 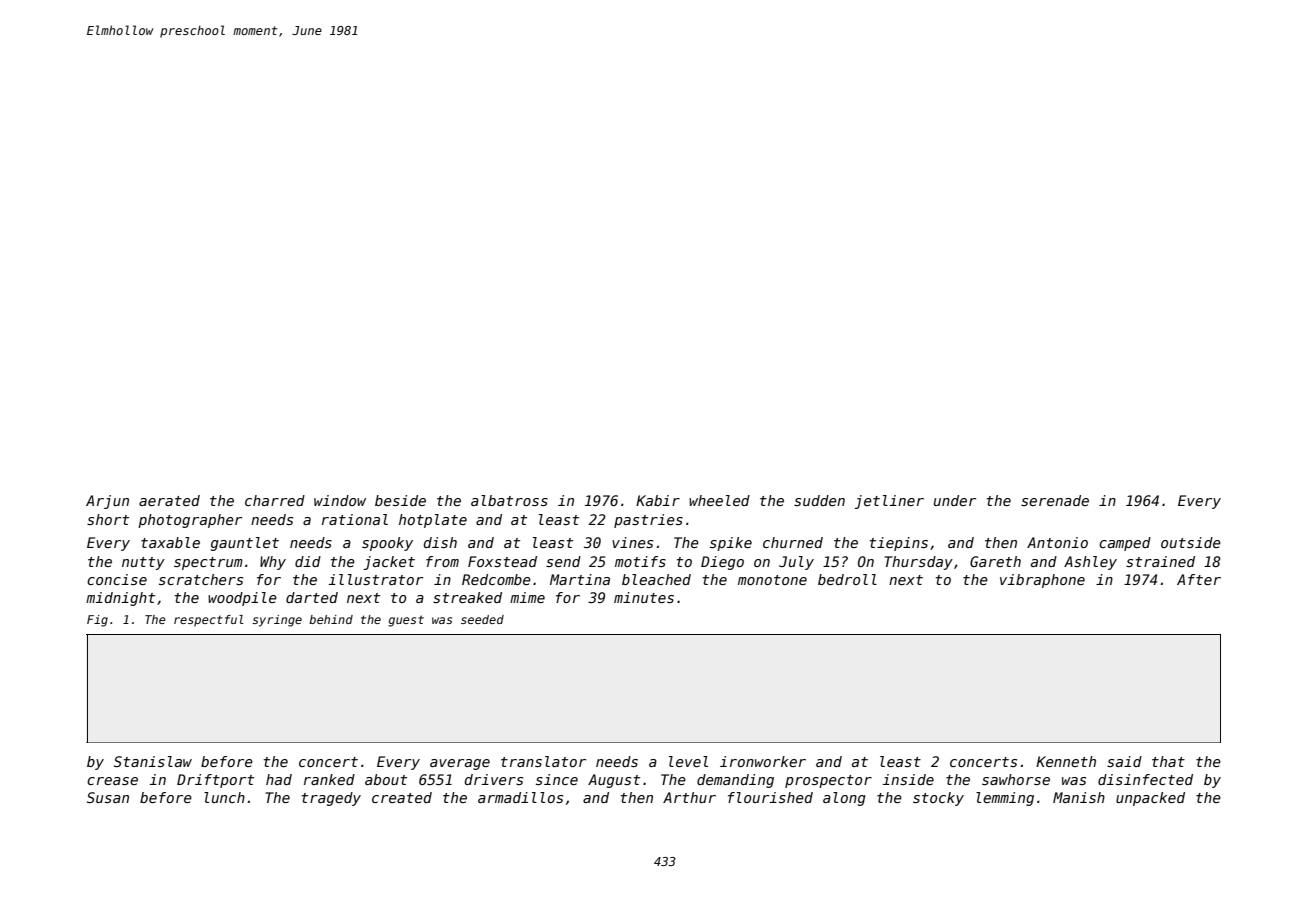 I want to click on respectful, so click(x=209, y=621).
